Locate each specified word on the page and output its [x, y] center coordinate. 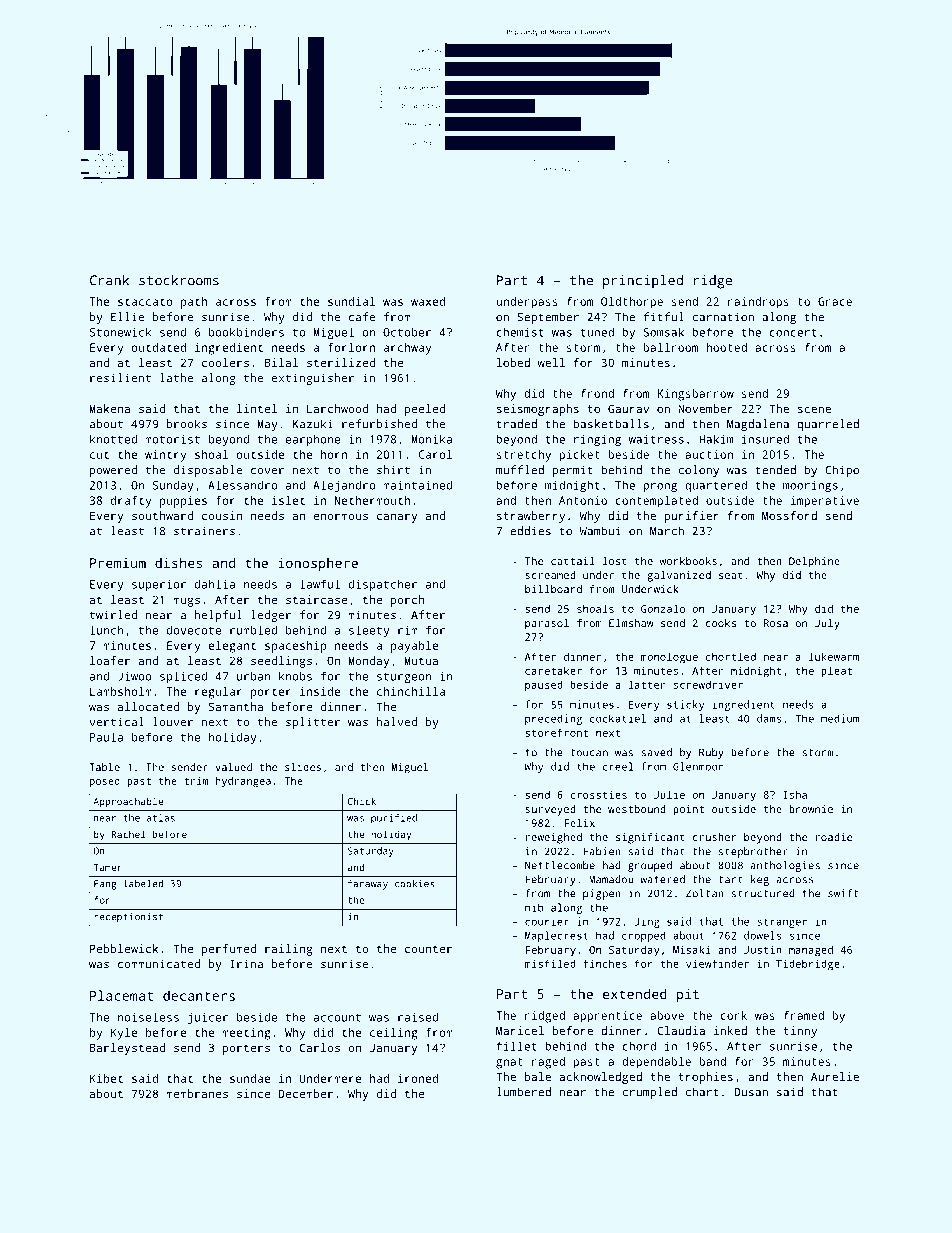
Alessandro [243, 485]
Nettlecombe [560, 865]
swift [843, 893]
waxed [428, 301]
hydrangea [243, 782]
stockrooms [179, 280]
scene [814, 409]
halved [397, 722]
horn [334, 454]
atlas [161, 818]
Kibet [106, 1078]
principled [643, 282]
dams [769, 718]
